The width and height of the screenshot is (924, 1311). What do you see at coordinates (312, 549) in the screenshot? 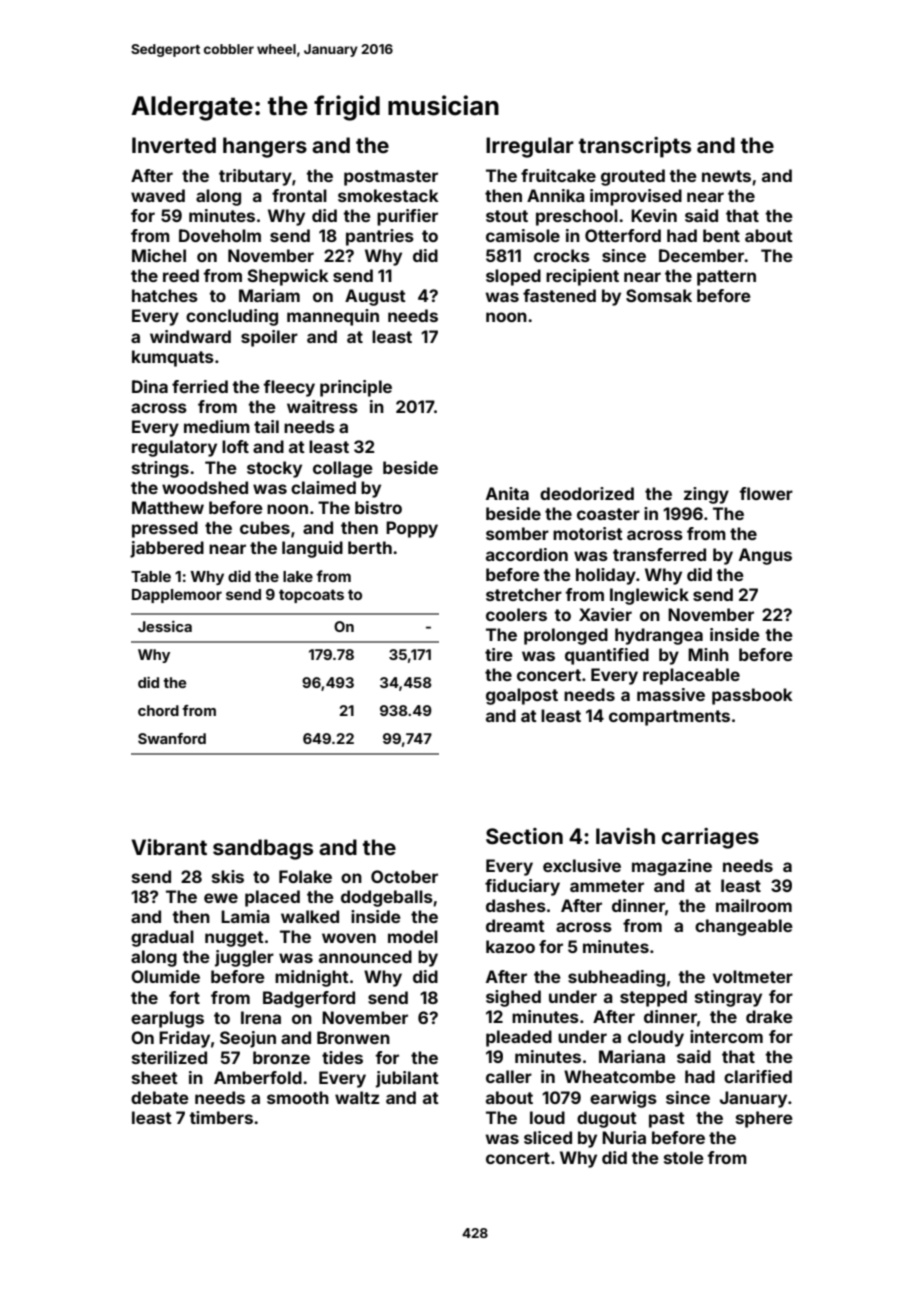
I see `languid` at bounding box center [312, 549].
